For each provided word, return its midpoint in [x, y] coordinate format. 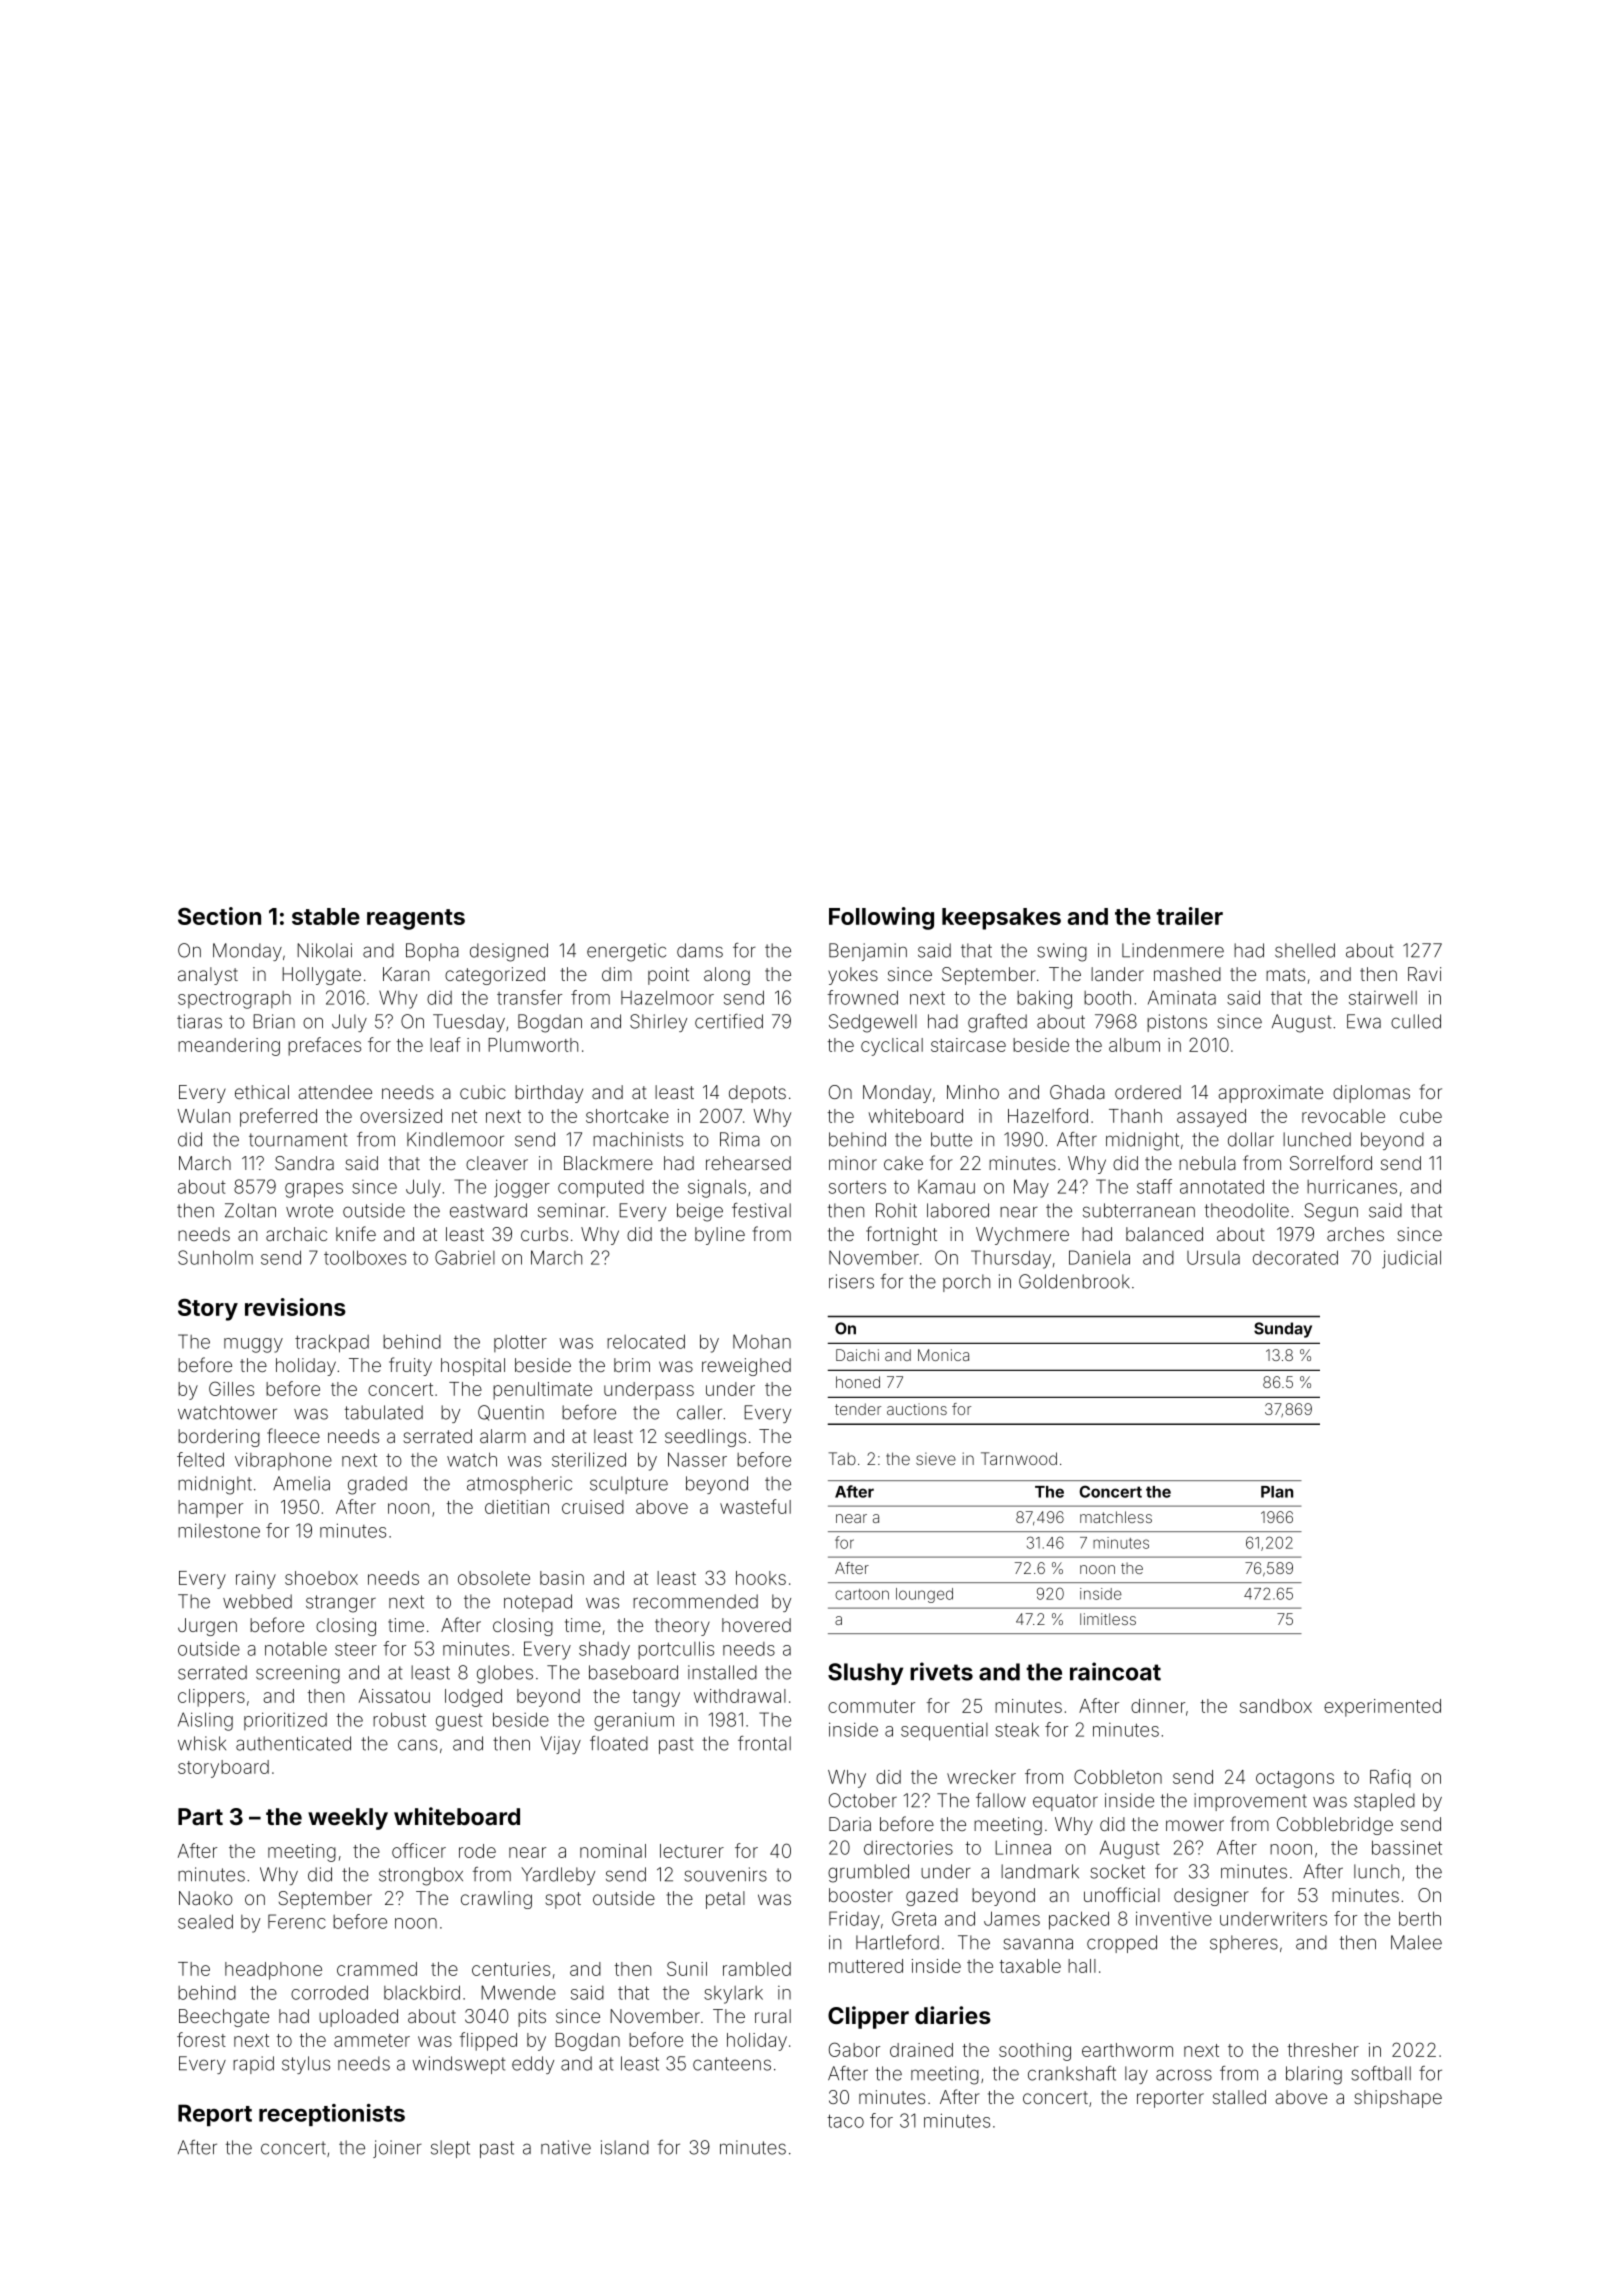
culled [1416, 1021]
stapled [1384, 1802]
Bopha [432, 952]
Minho [973, 1092]
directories [908, 1847]
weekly [348, 1819]
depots [757, 1094]
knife [356, 1233]
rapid [253, 2065]
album [1134, 1045]
